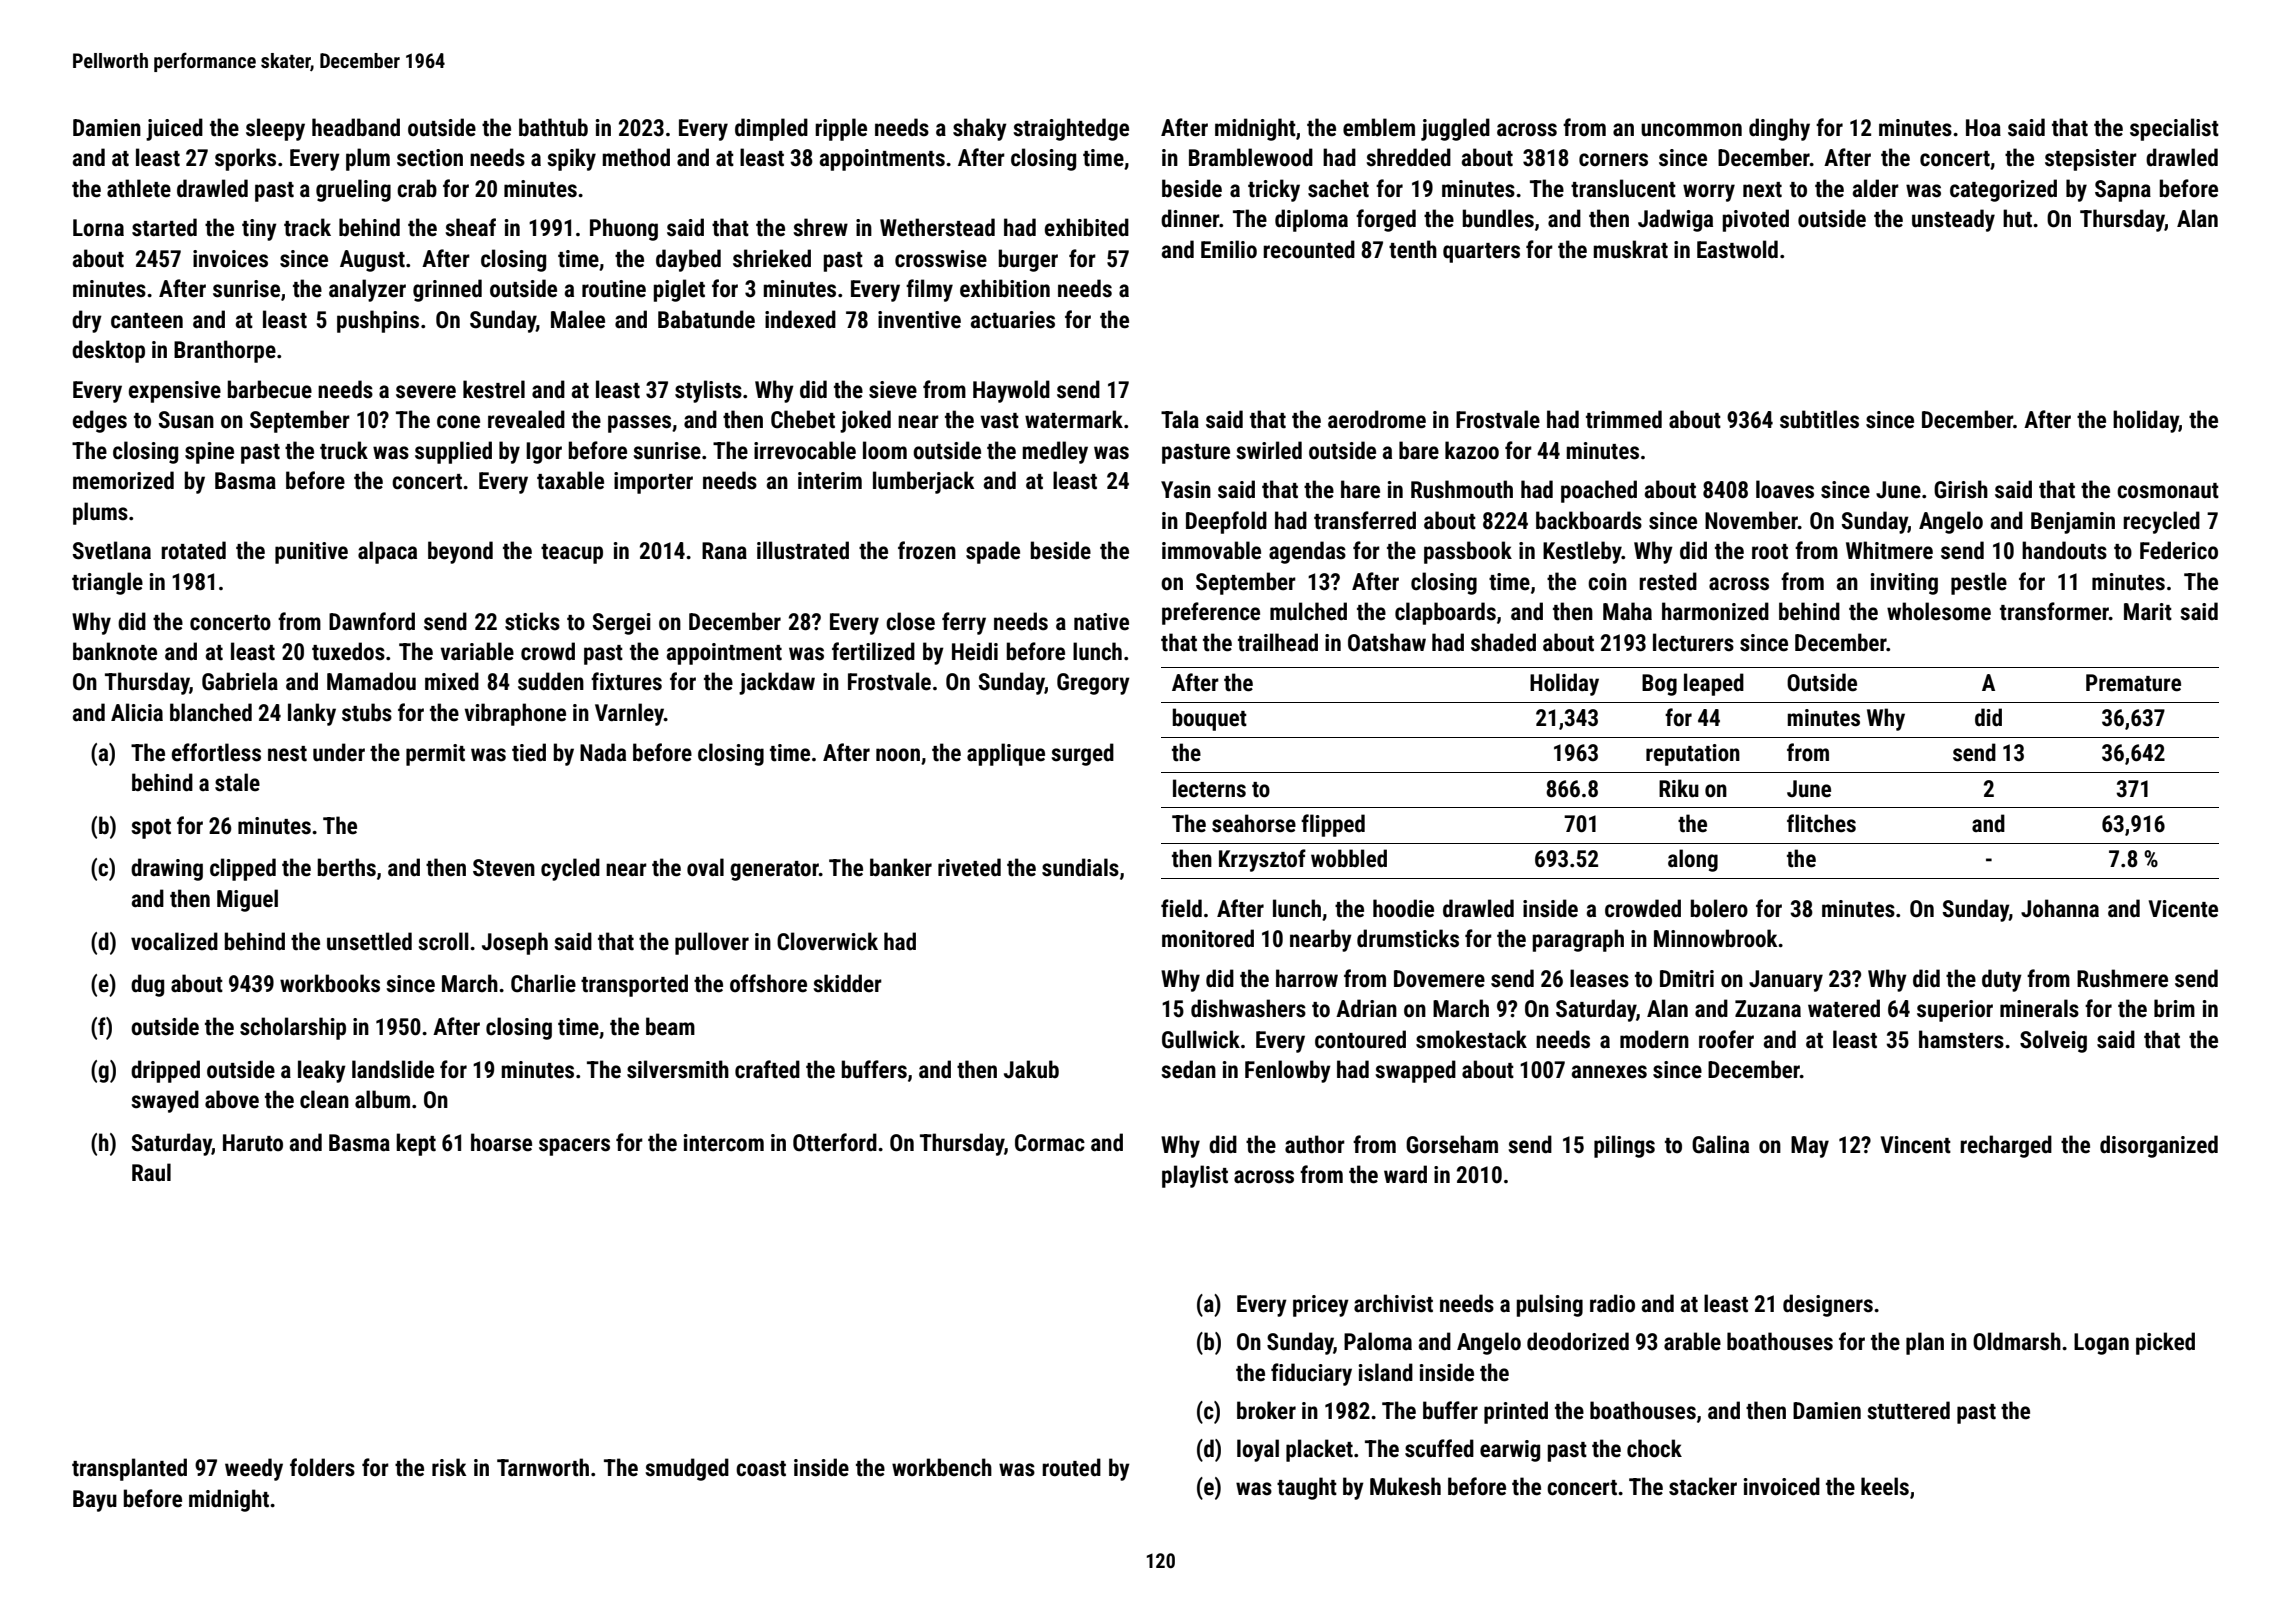 The height and width of the screenshot is (1620, 2291). What do you see at coordinates (1011, 391) in the screenshot?
I see `Haywold` at bounding box center [1011, 391].
